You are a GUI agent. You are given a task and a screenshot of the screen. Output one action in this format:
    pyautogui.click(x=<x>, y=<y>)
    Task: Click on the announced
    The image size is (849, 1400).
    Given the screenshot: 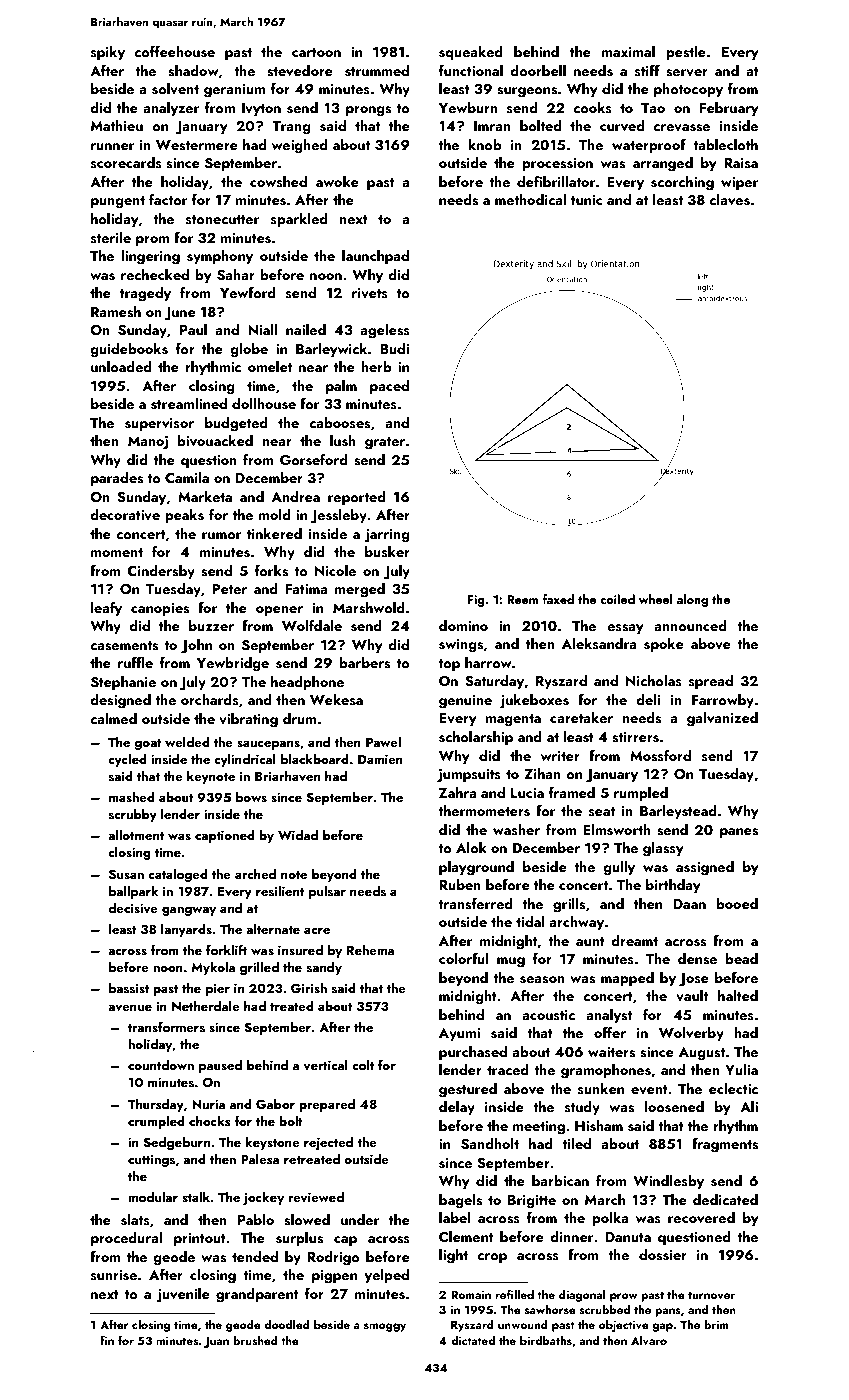 What is the action you would take?
    pyautogui.click(x=690, y=625)
